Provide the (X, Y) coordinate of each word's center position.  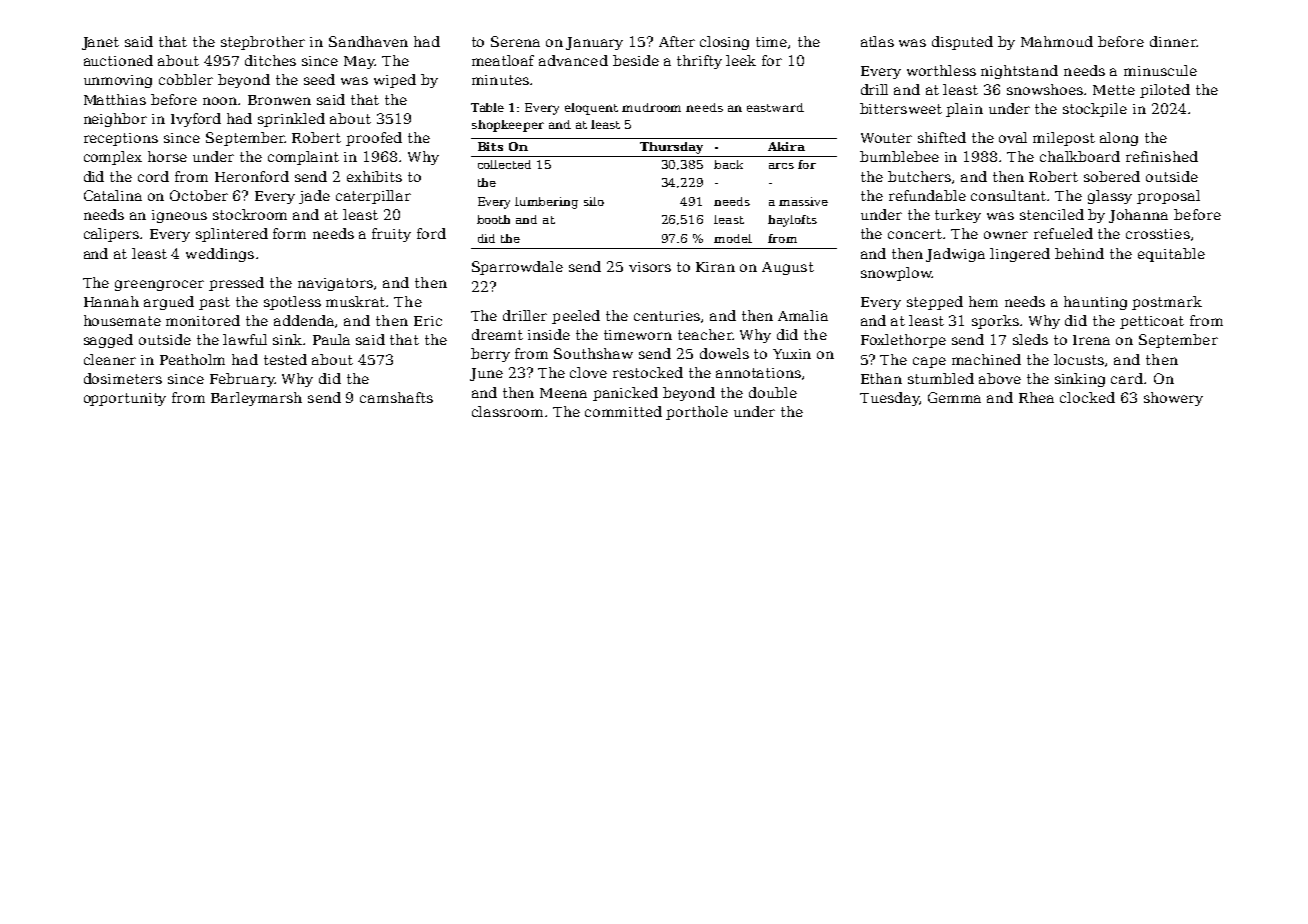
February (242, 380)
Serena (515, 41)
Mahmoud (1057, 41)
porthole (697, 413)
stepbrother (263, 43)
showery (1173, 399)
